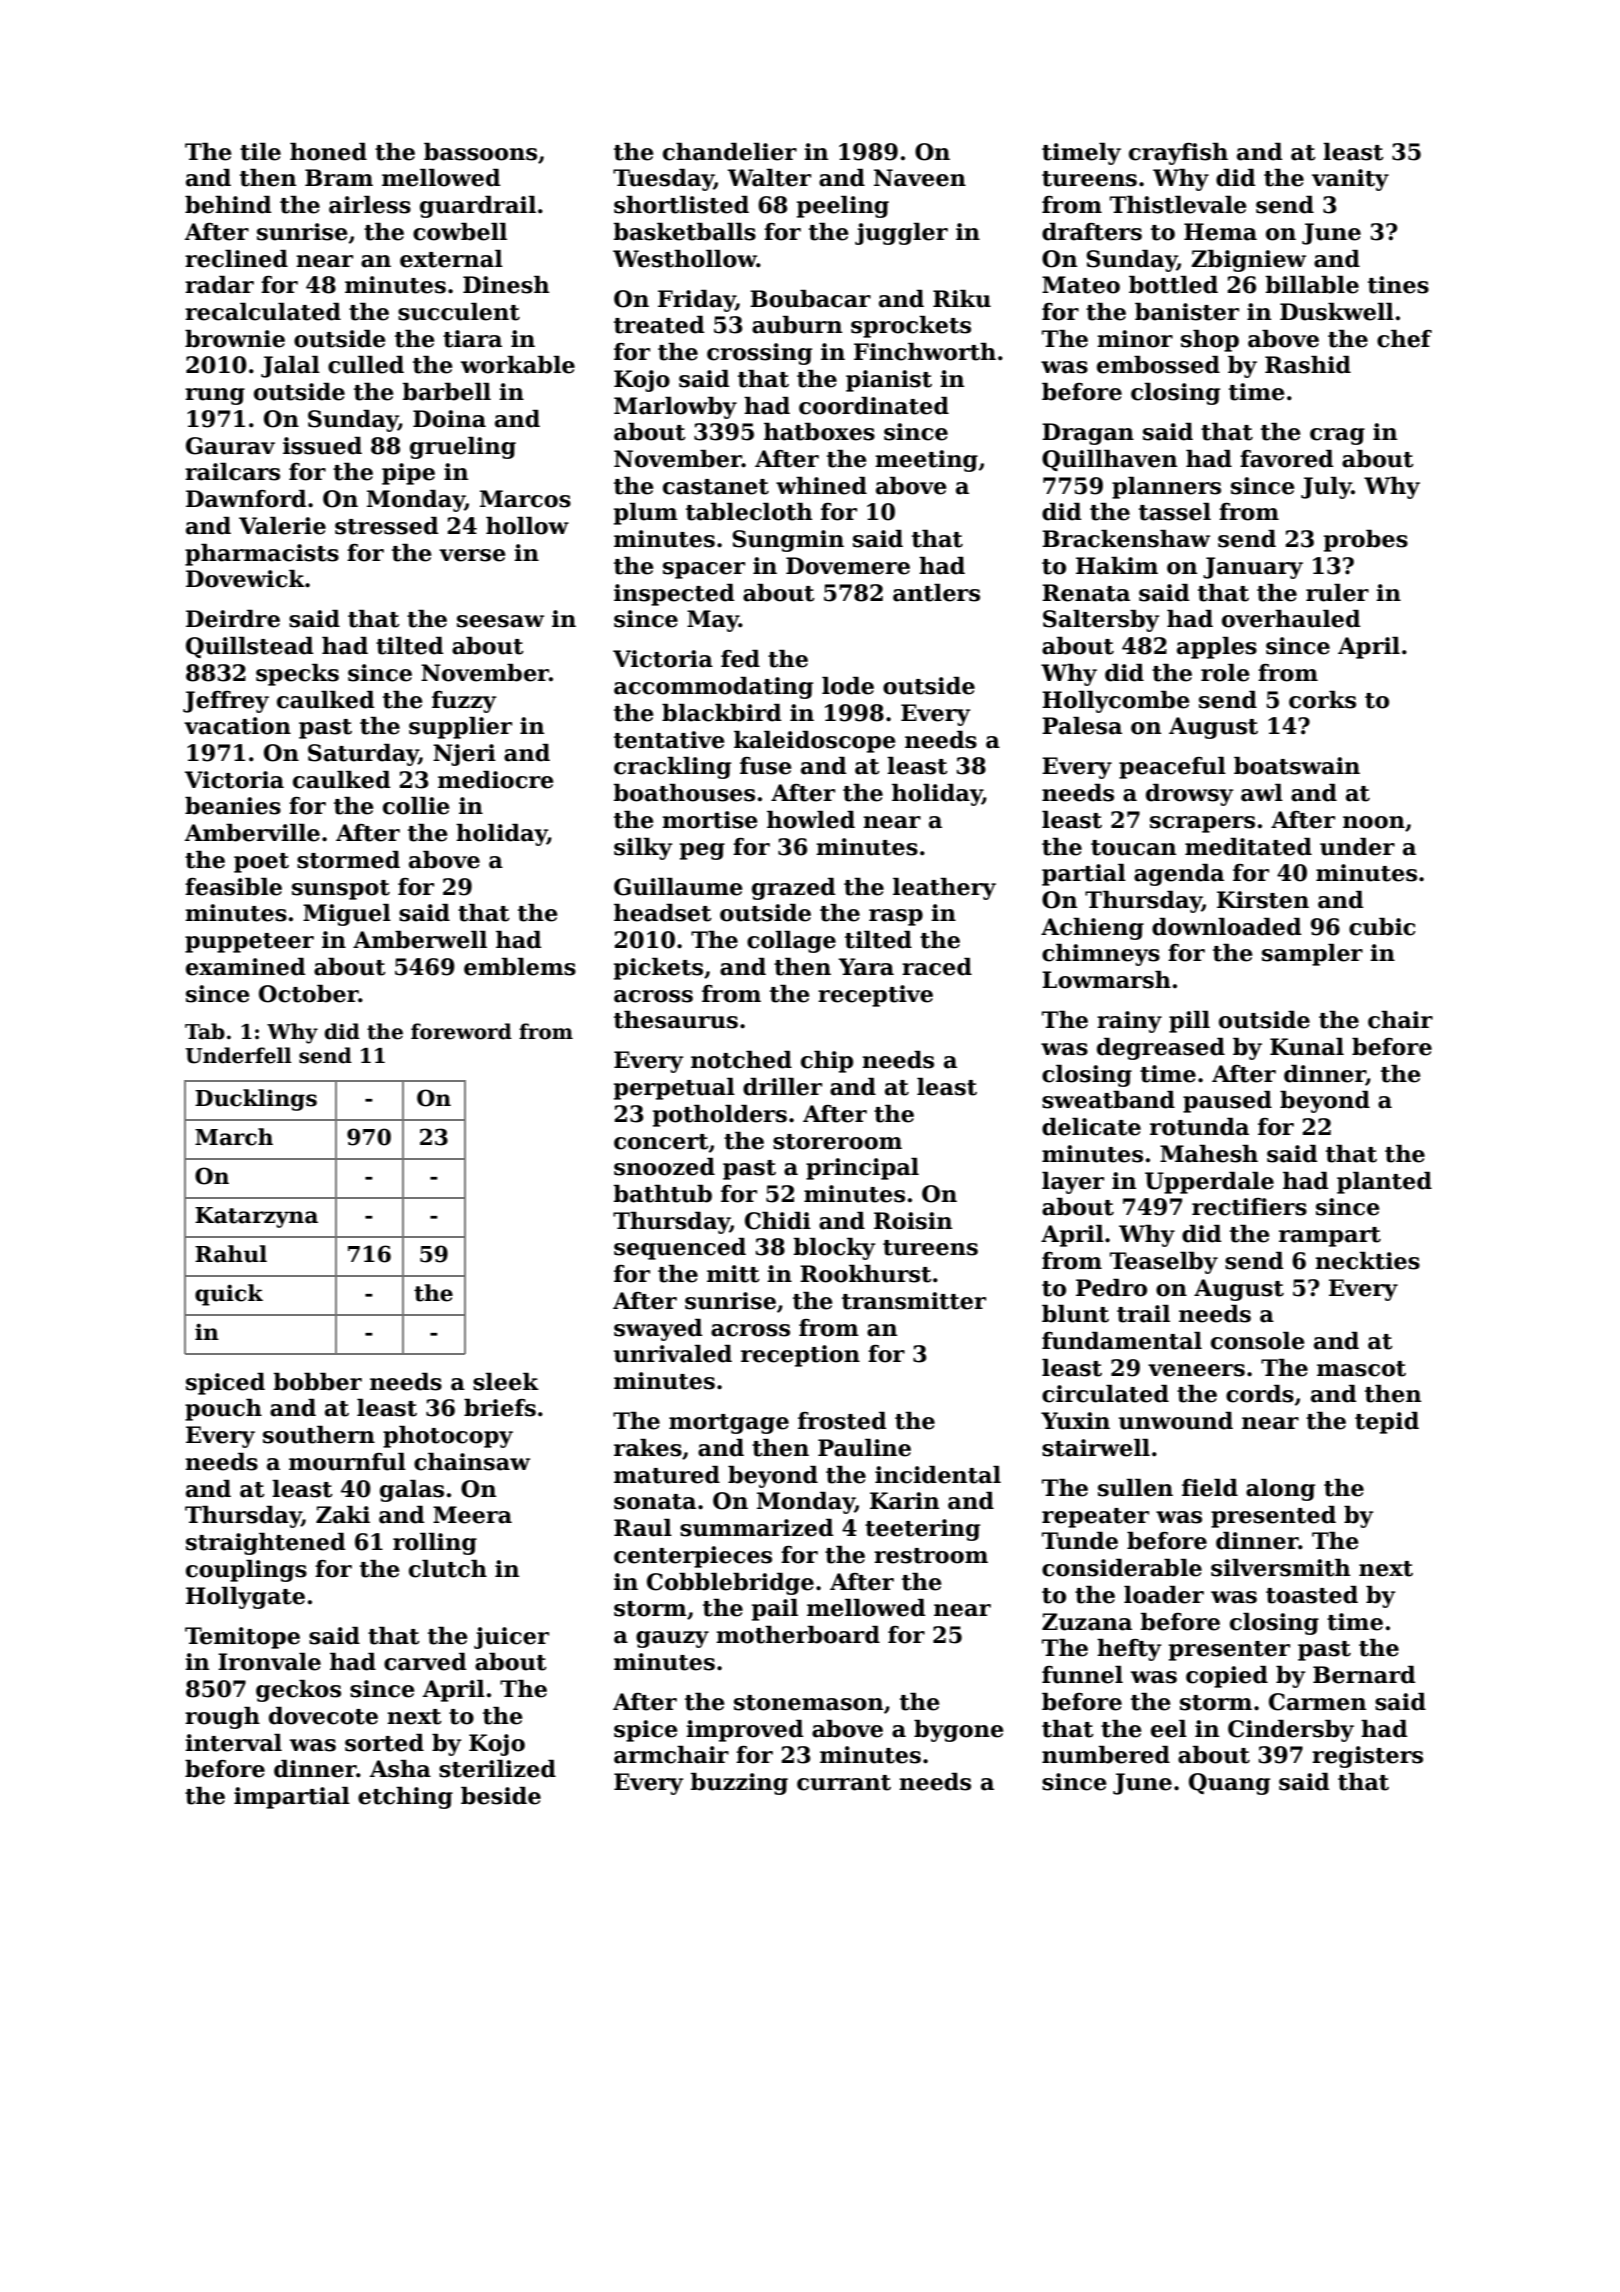 The height and width of the screenshot is (2292, 1620). Describe the element at coordinates (234, 1137) in the screenshot. I see `March` at that location.
